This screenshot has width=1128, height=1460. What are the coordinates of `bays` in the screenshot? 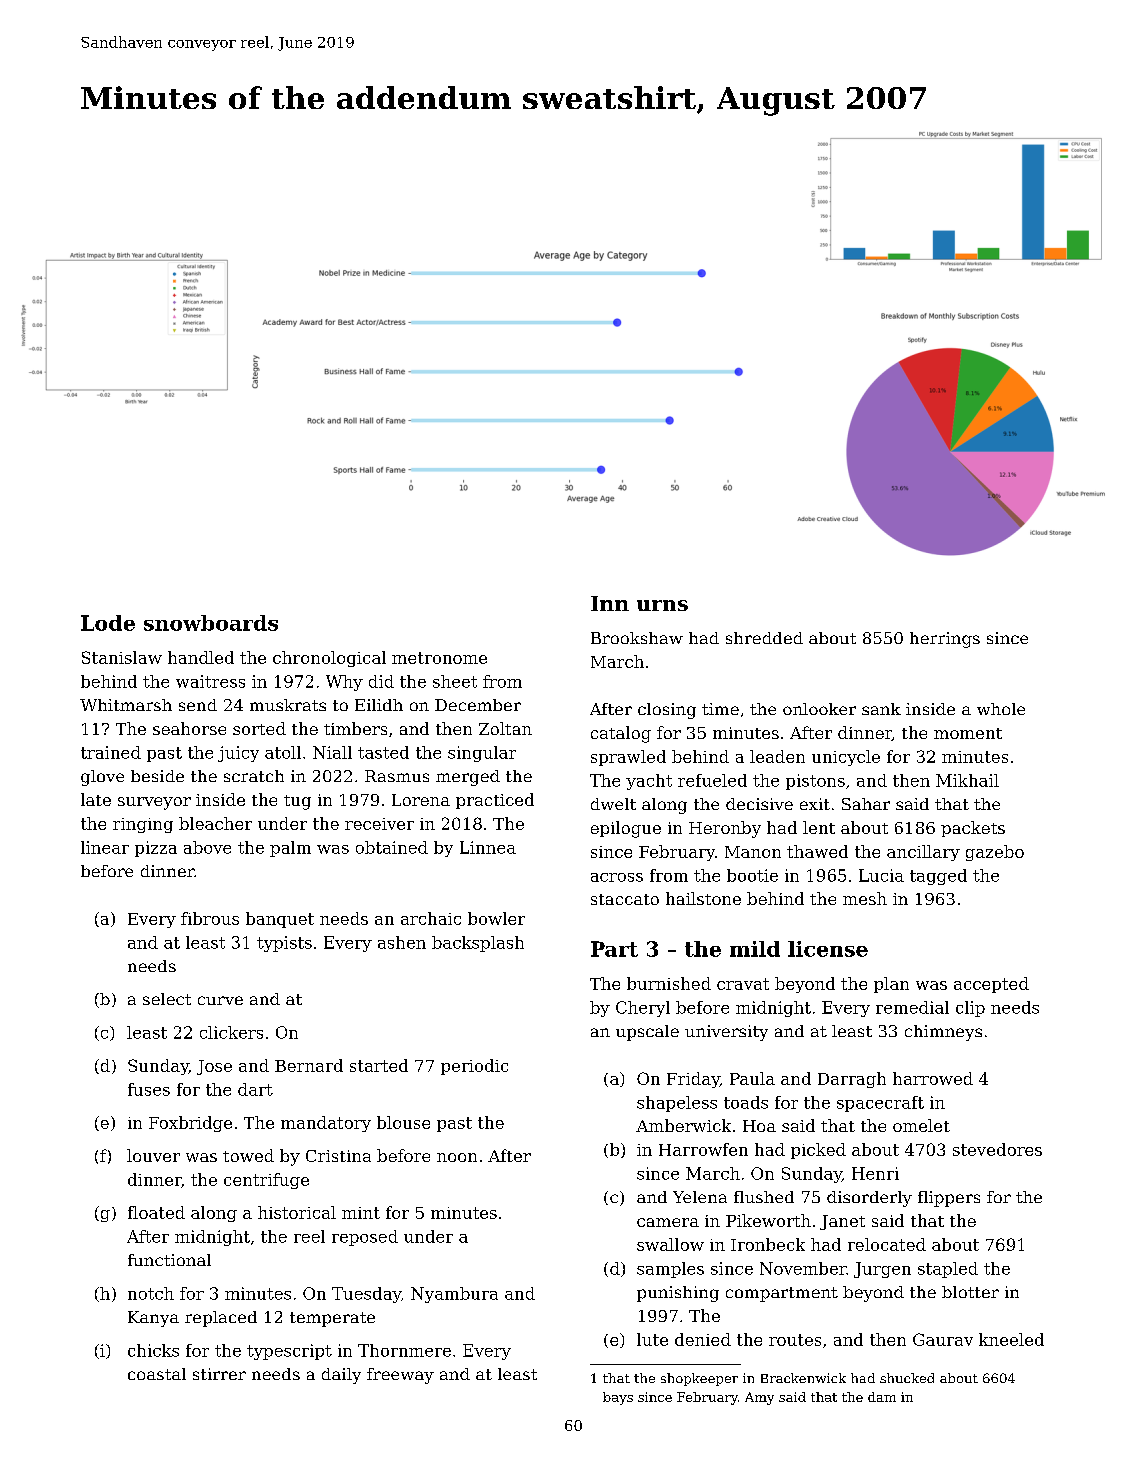 It's located at (618, 1398).
